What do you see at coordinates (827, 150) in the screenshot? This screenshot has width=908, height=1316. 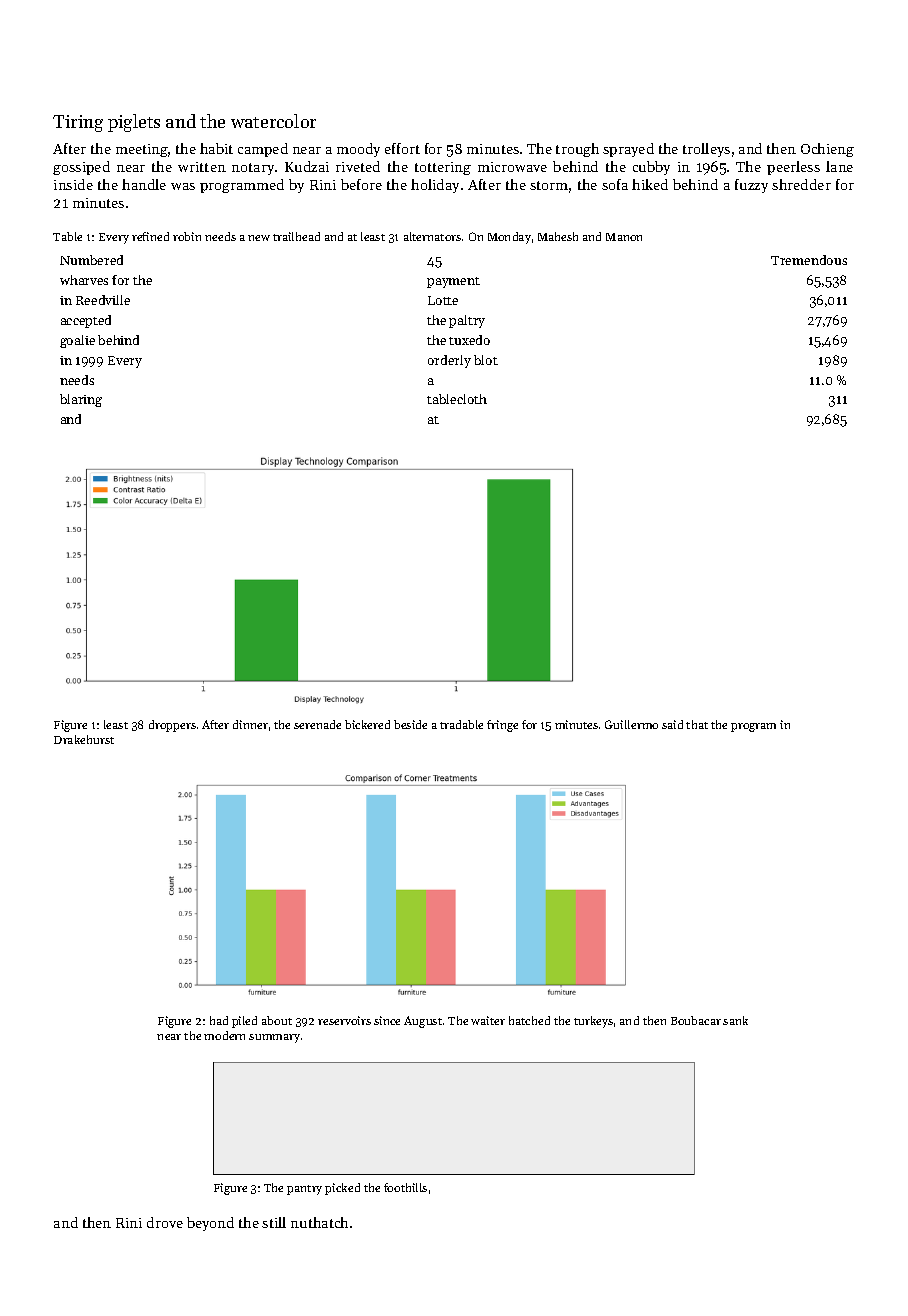 I see `Ochieng` at bounding box center [827, 150].
